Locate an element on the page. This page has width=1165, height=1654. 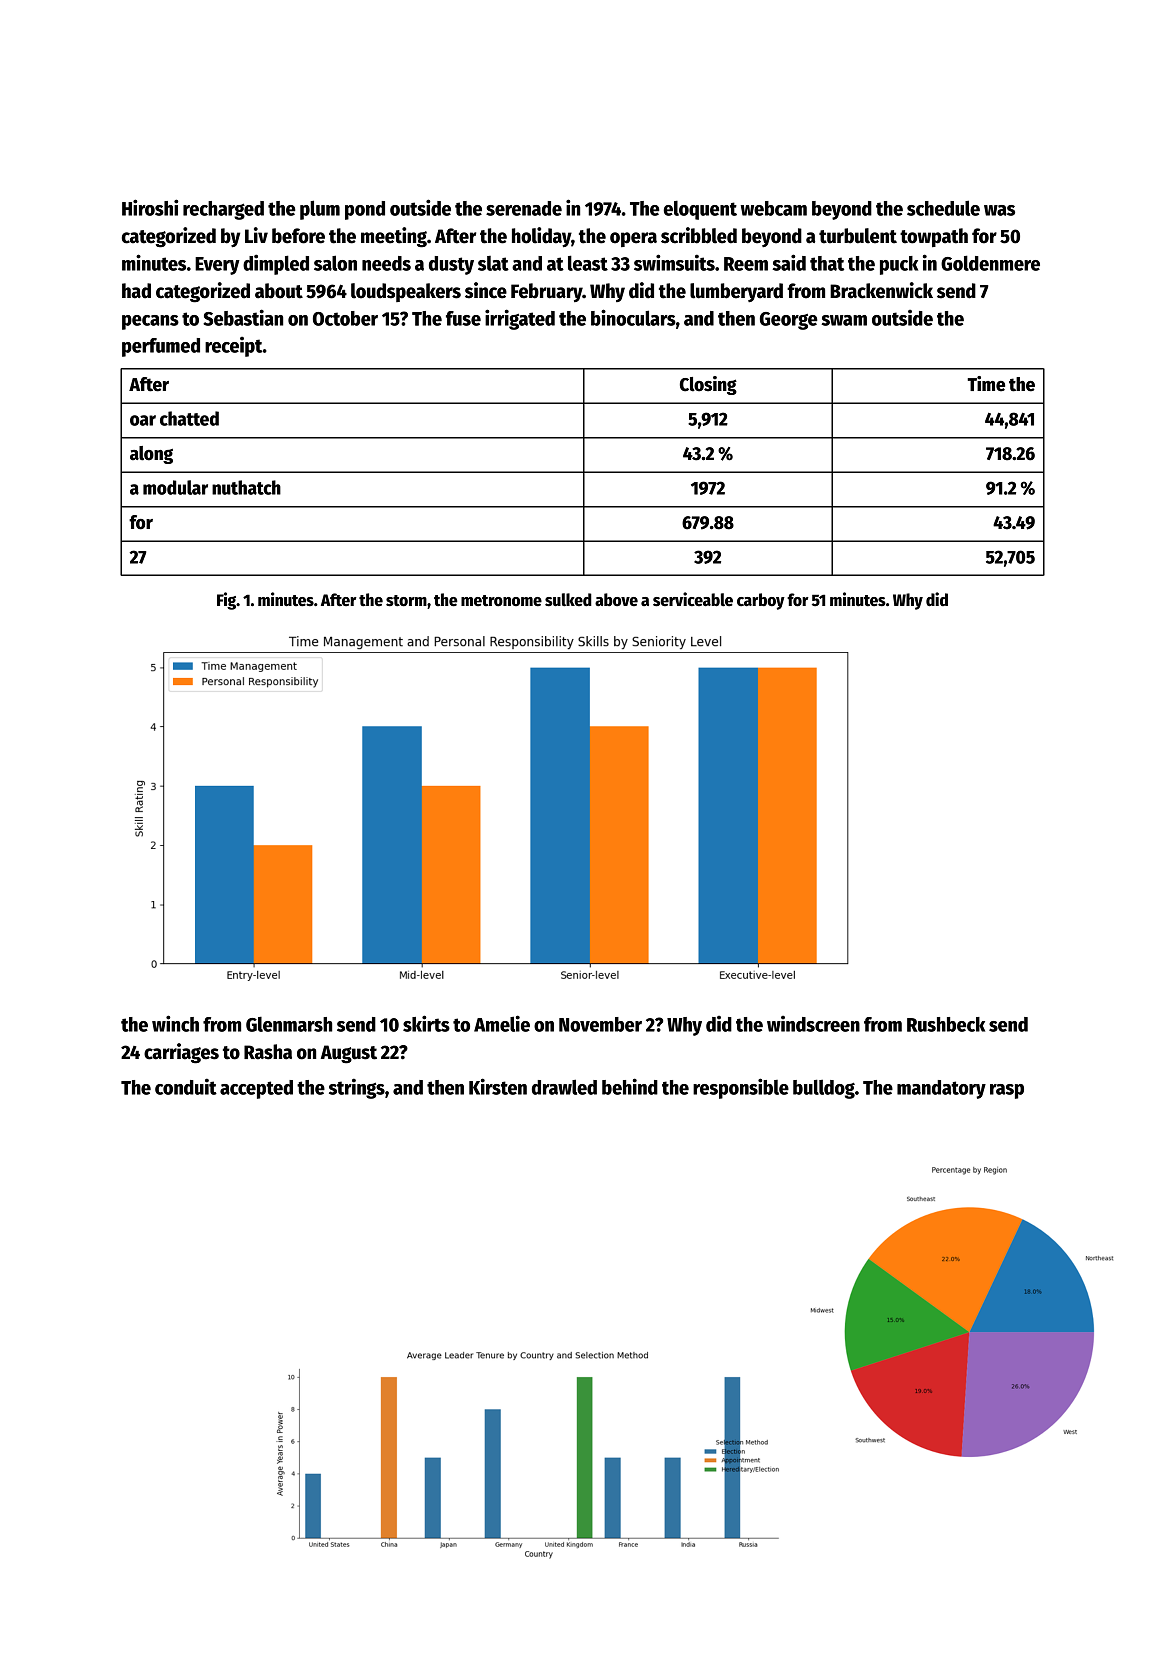
carboy is located at coordinates (761, 601).
